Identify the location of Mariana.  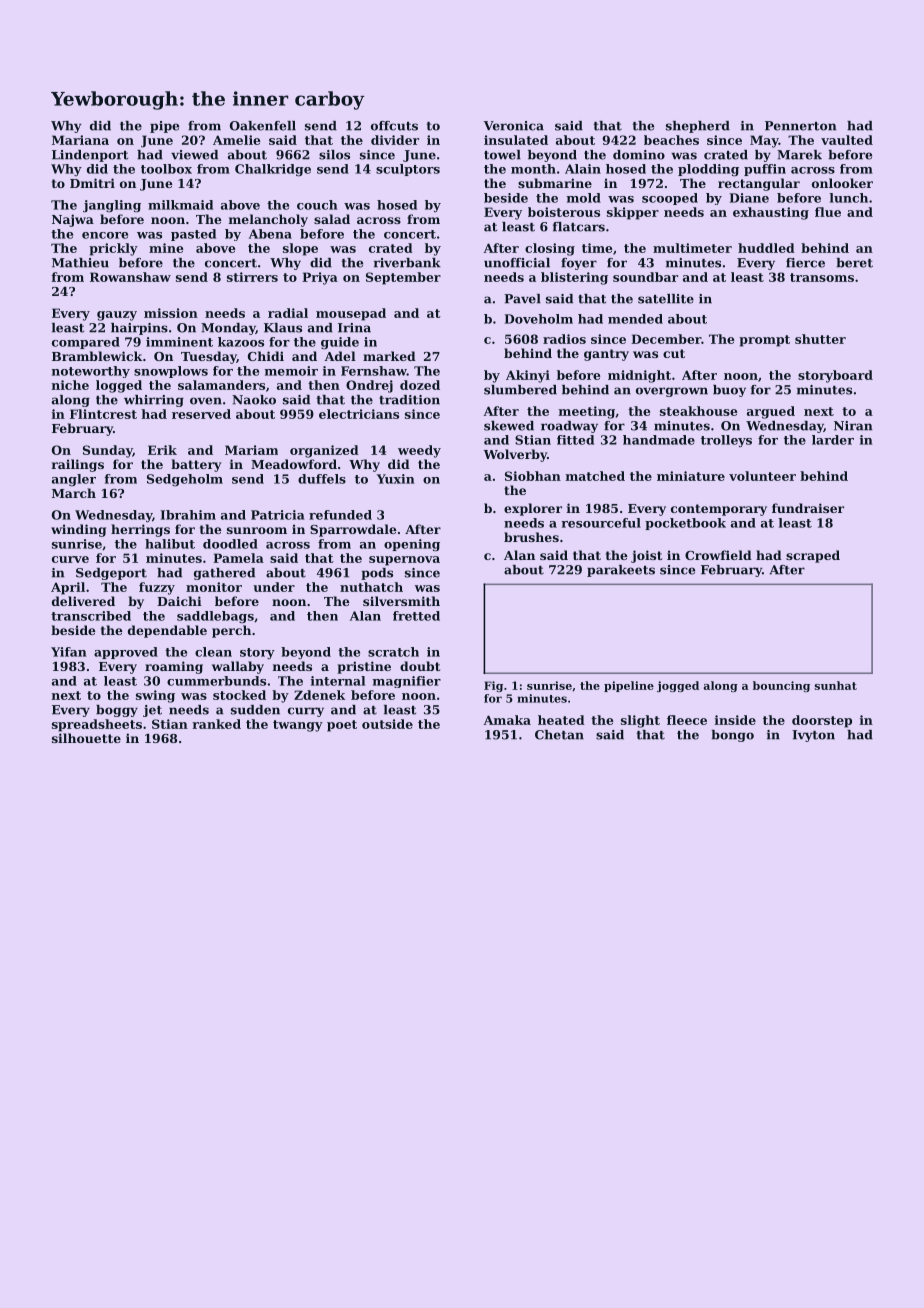
(80, 140).
